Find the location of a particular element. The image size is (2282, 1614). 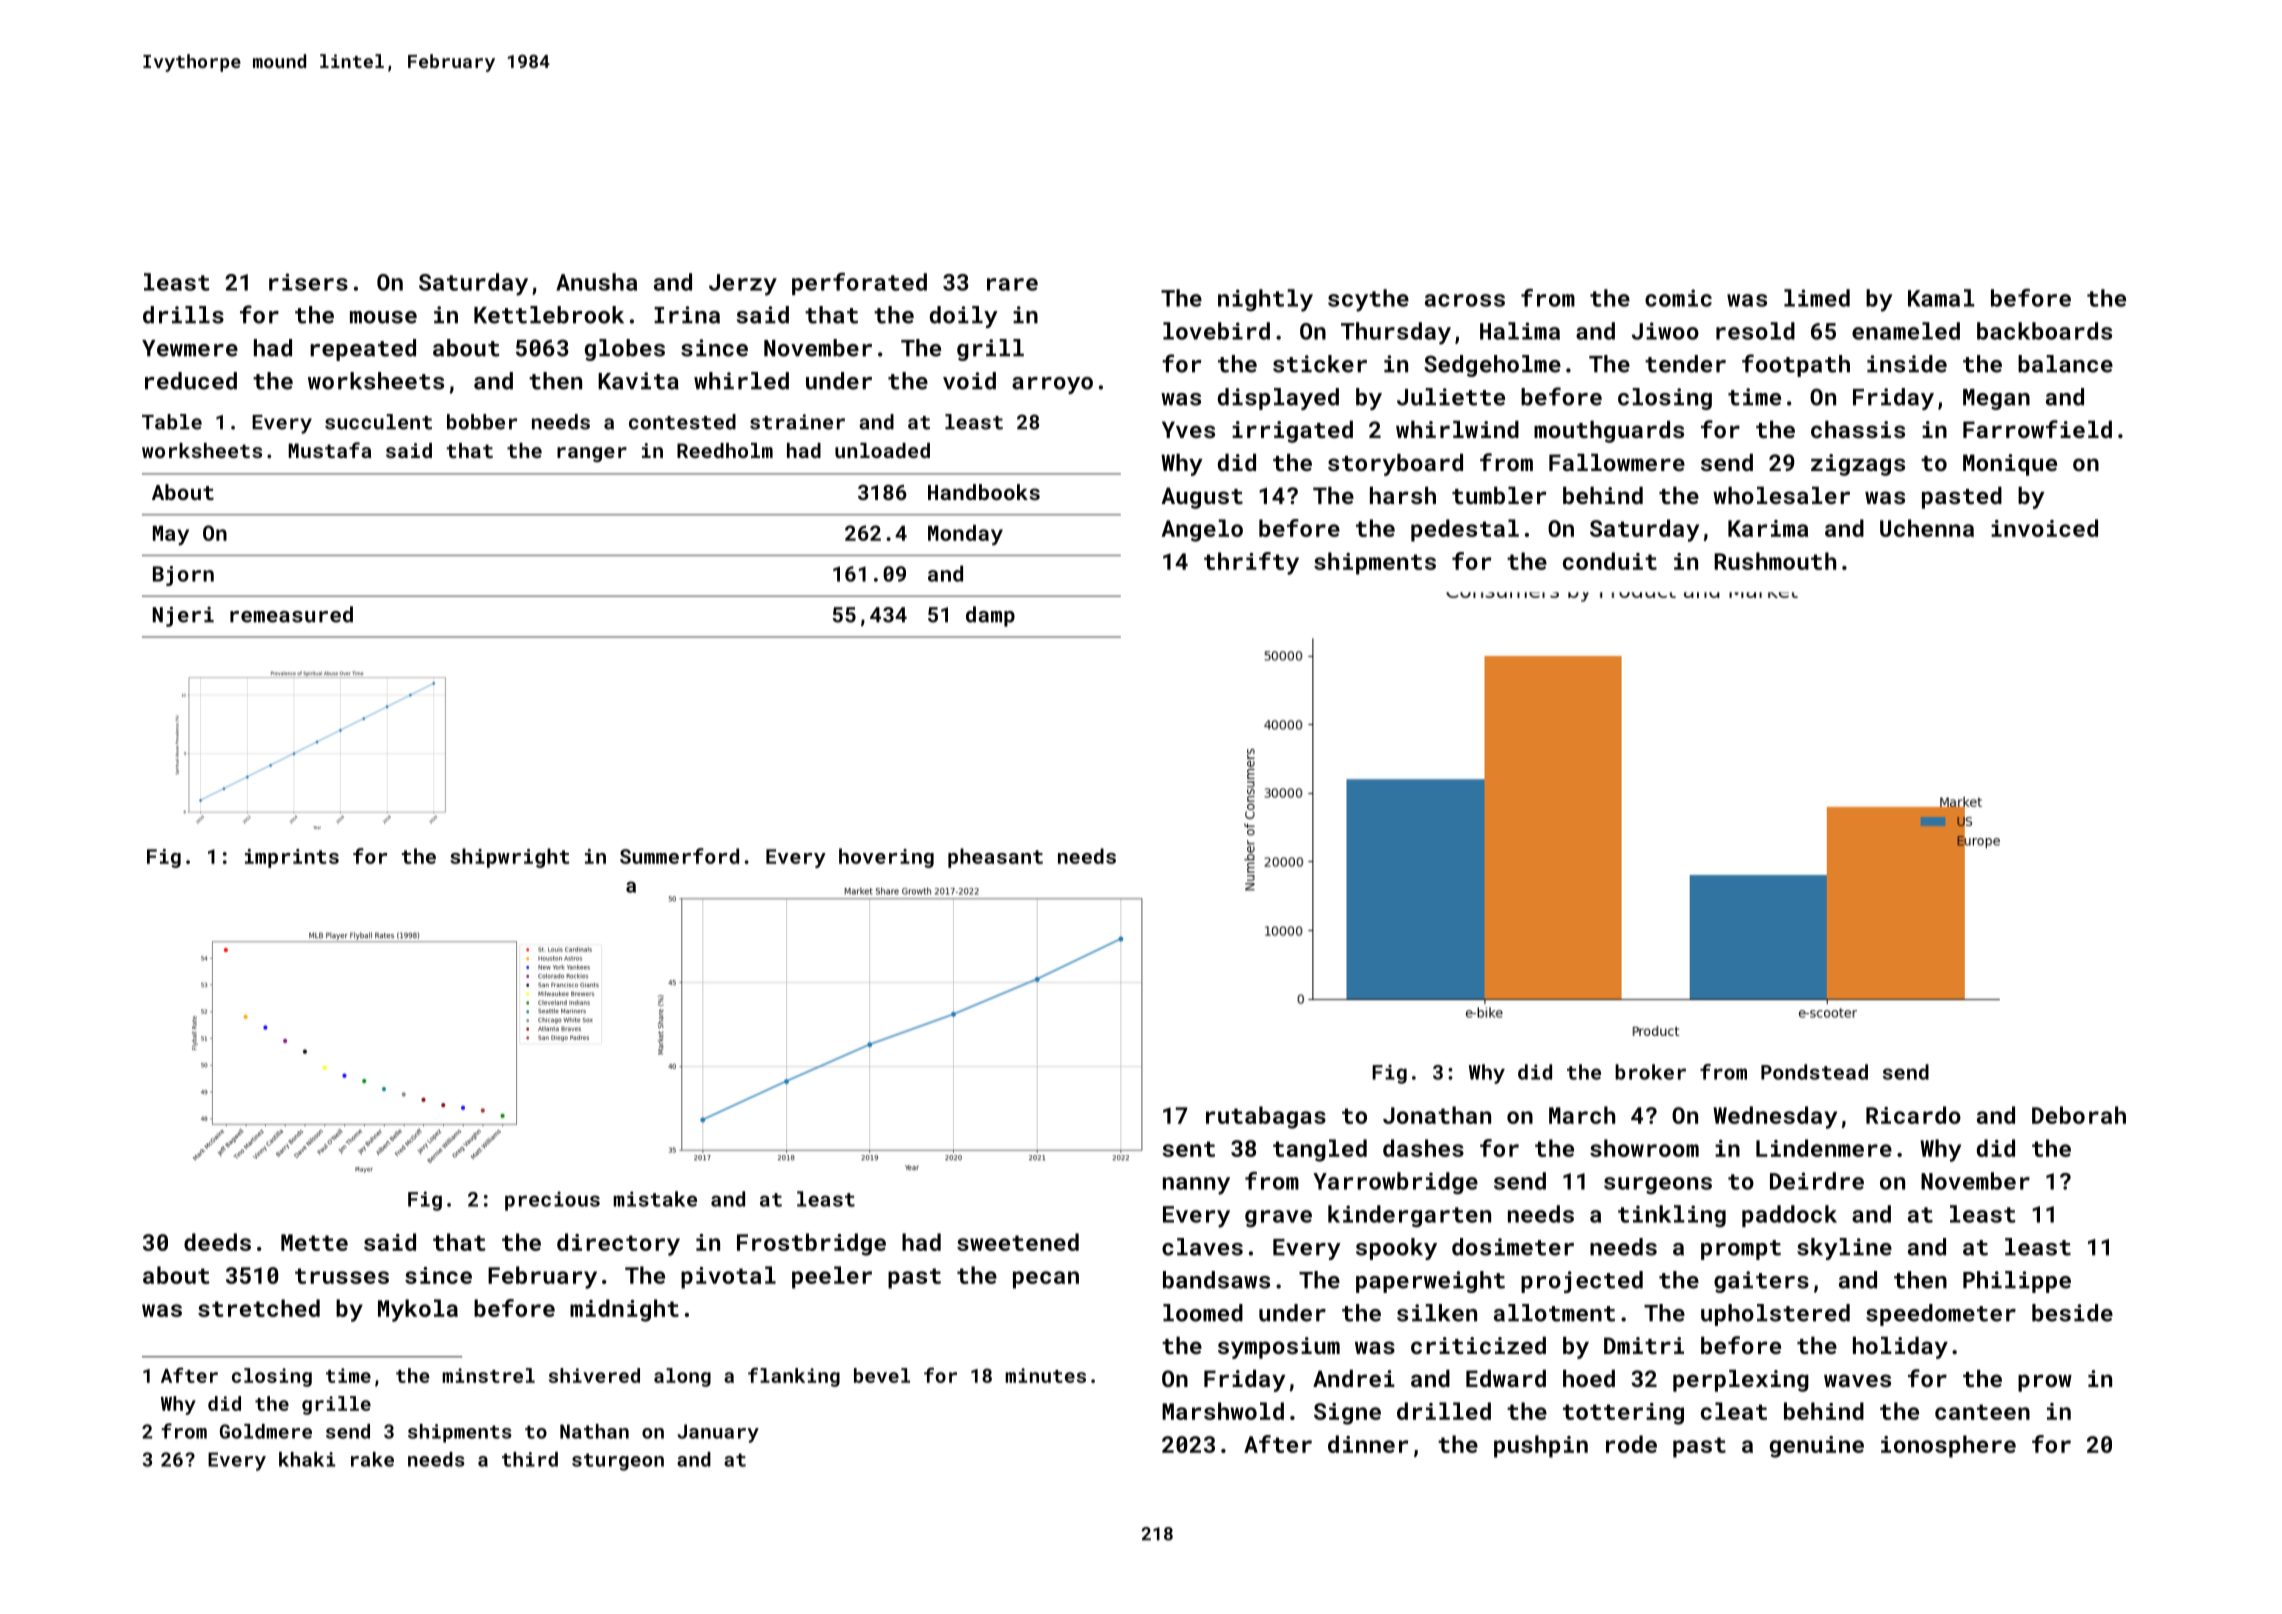

remeasured is located at coordinates (291, 614).
